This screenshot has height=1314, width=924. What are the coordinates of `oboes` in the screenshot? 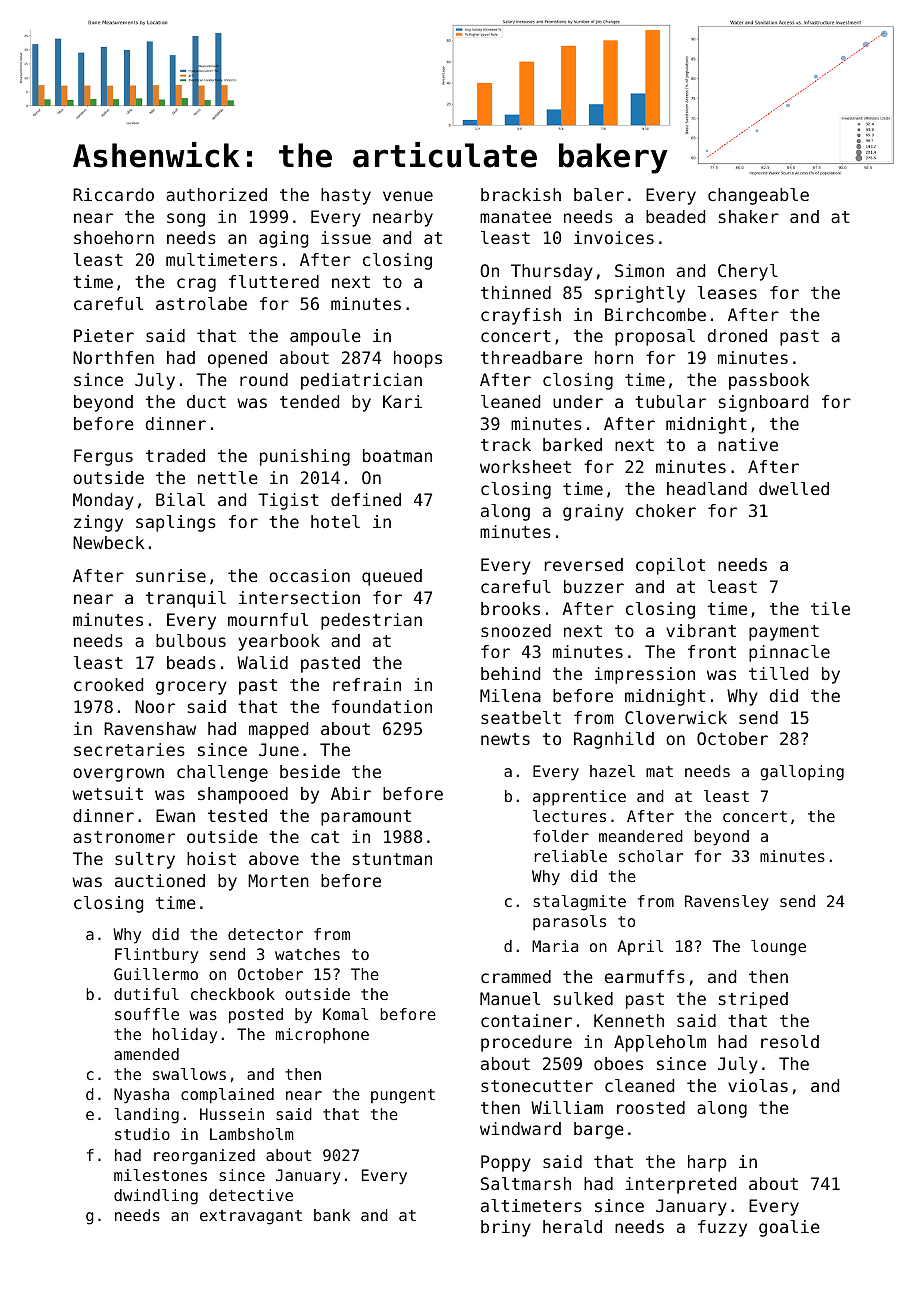 It's located at (618, 1063).
